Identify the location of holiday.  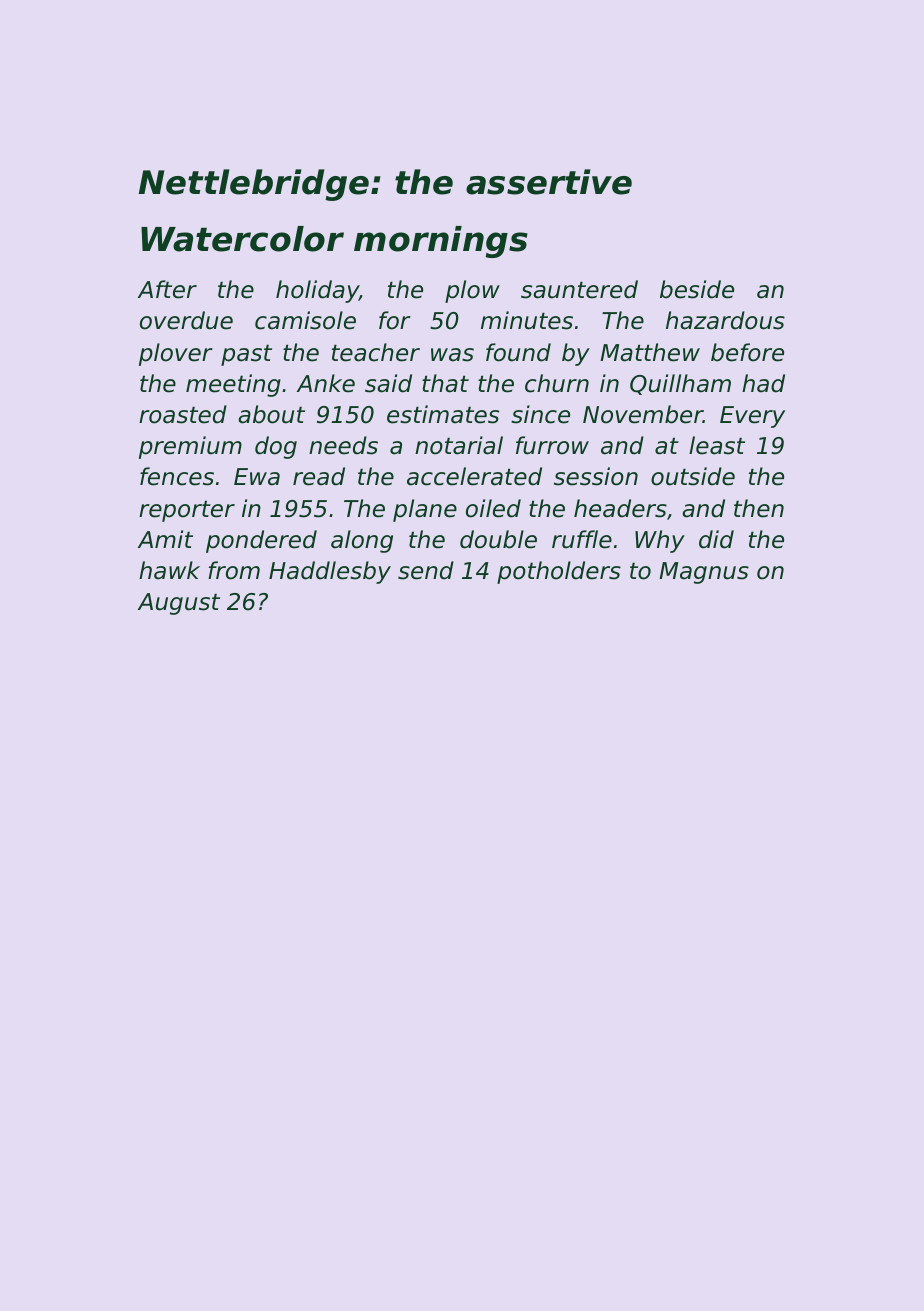
(317, 291).
